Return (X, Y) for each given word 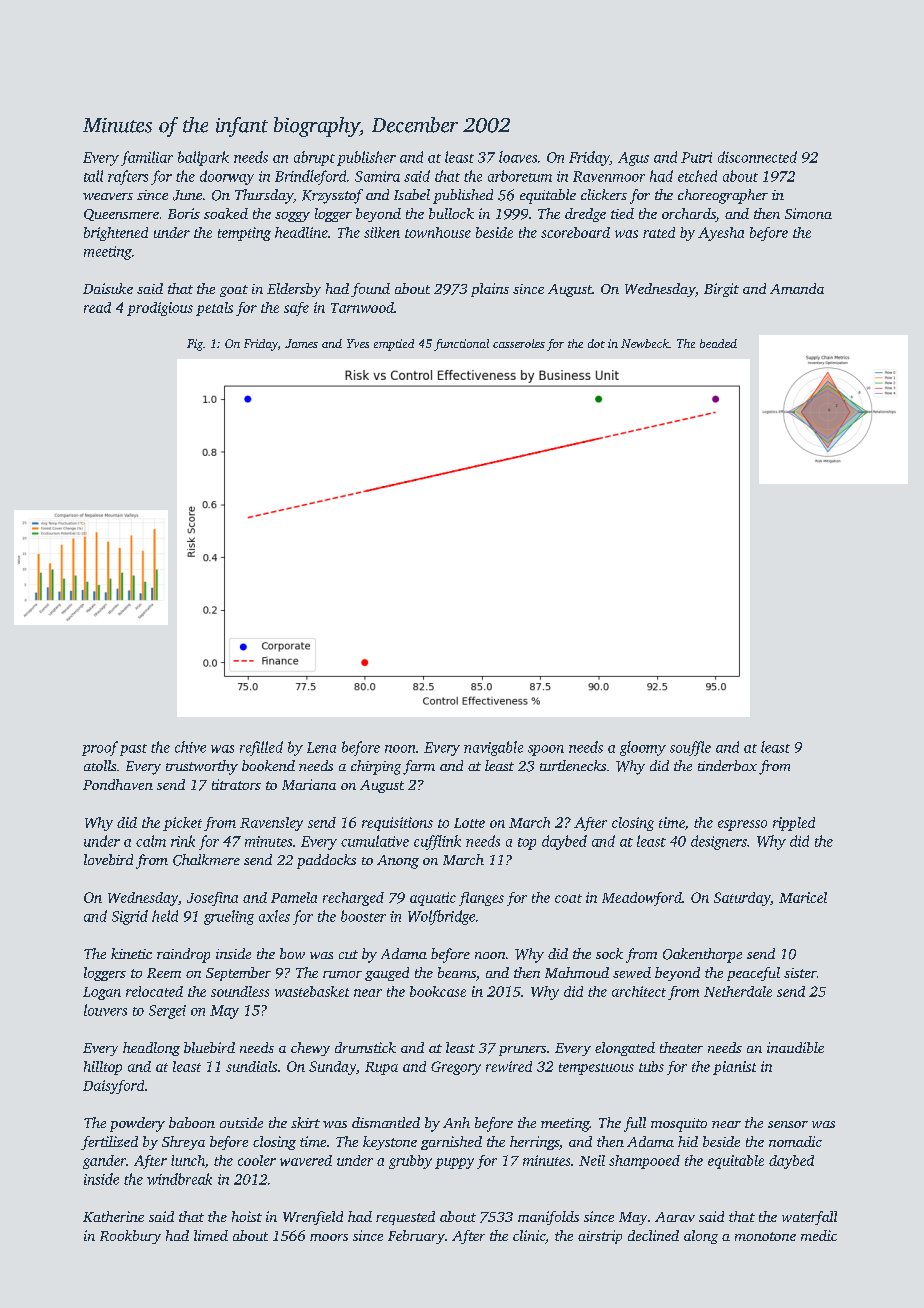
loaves (518, 157)
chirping (376, 767)
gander (104, 1162)
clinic (529, 1235)
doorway (227, 177)
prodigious (160, 309)
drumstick (365, 1047)
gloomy (643, 748)
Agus (633, 159)
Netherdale (738, 991)
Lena (321, 747)
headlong (151, 1049)
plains (490, 290)
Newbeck (645, 343)
